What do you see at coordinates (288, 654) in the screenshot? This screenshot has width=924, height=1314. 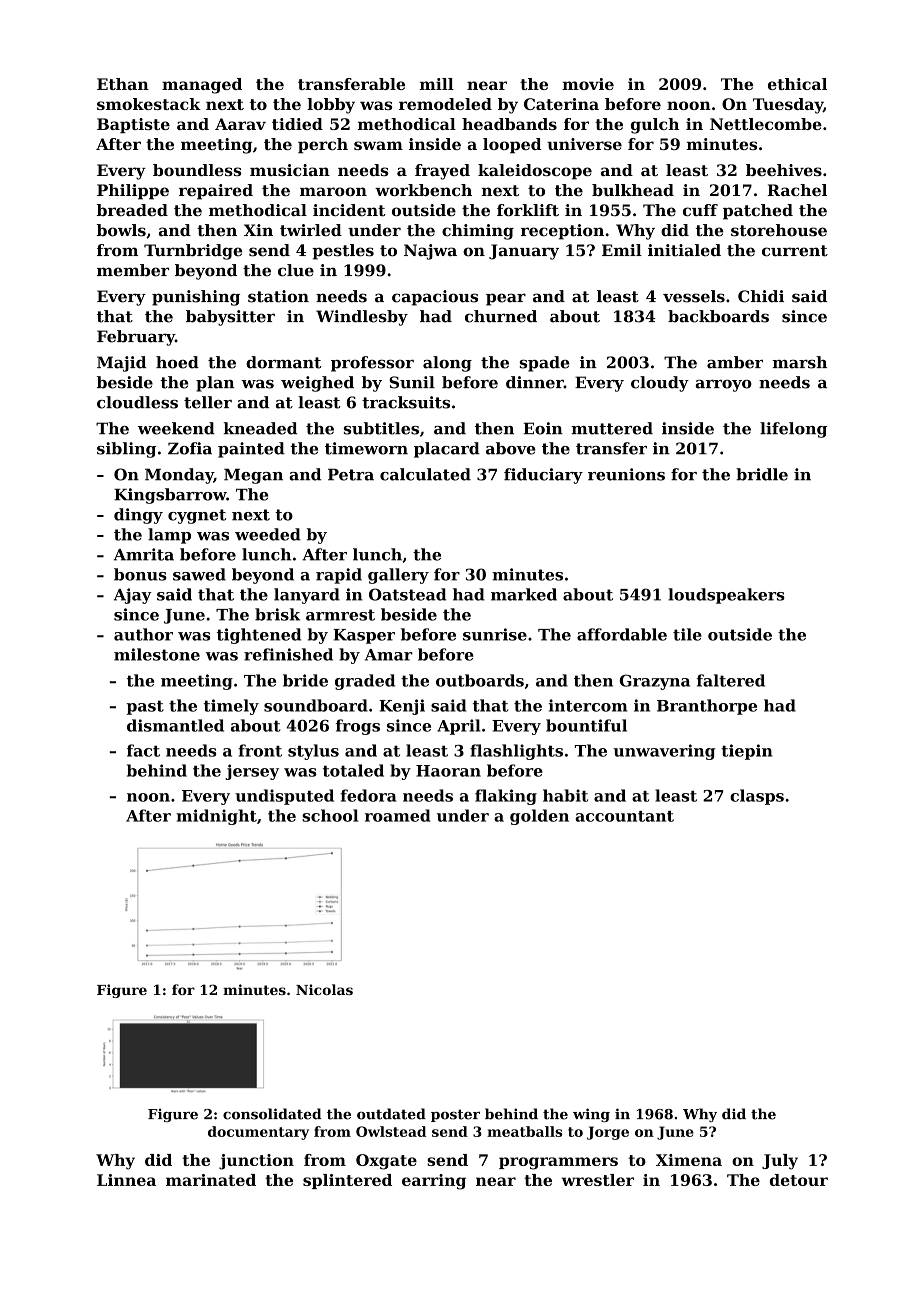 I see `refinished` at bounding box center [288, 654].
